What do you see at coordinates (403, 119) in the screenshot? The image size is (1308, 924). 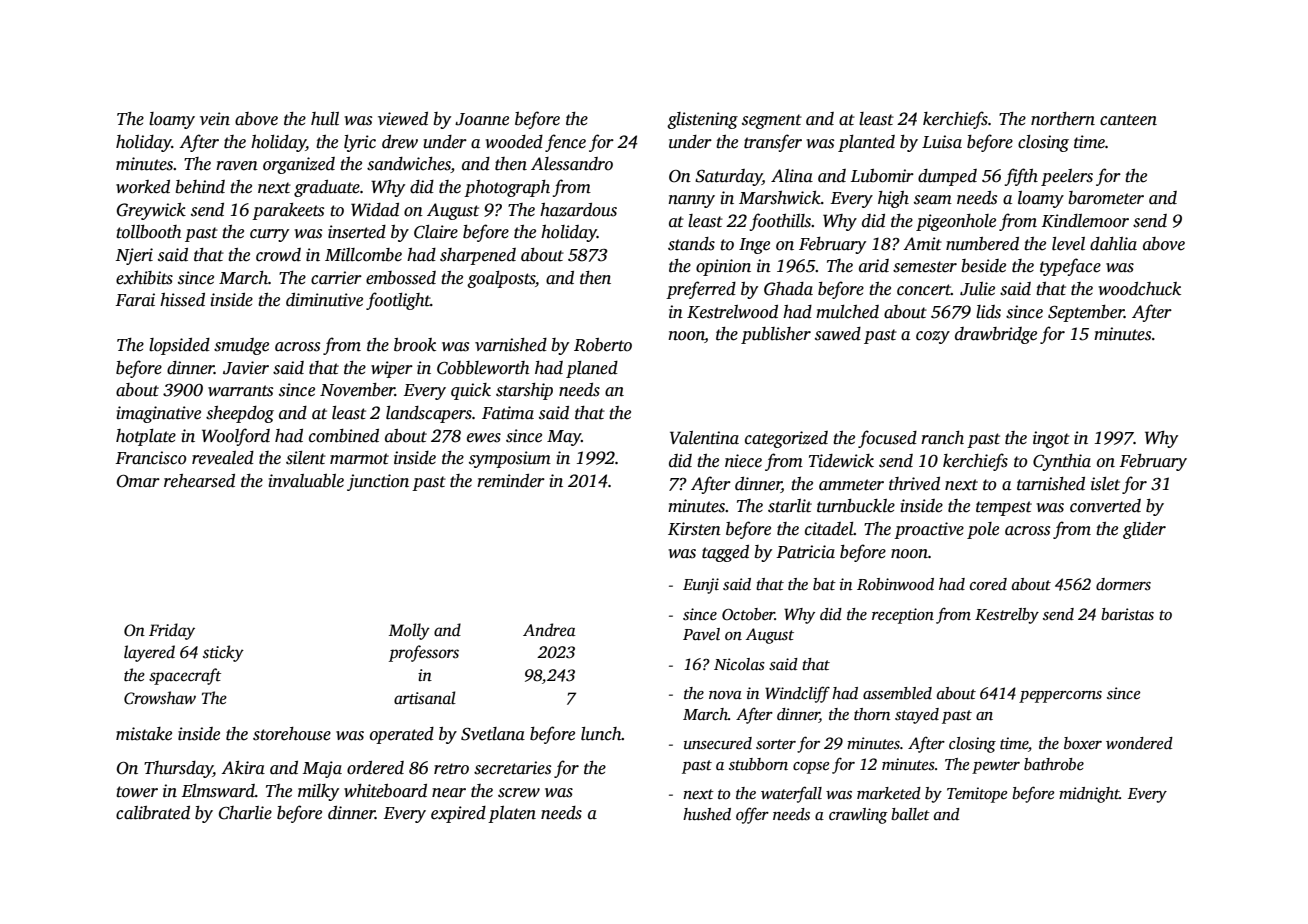 I see `viewed` at bounding box center [403, 119].
